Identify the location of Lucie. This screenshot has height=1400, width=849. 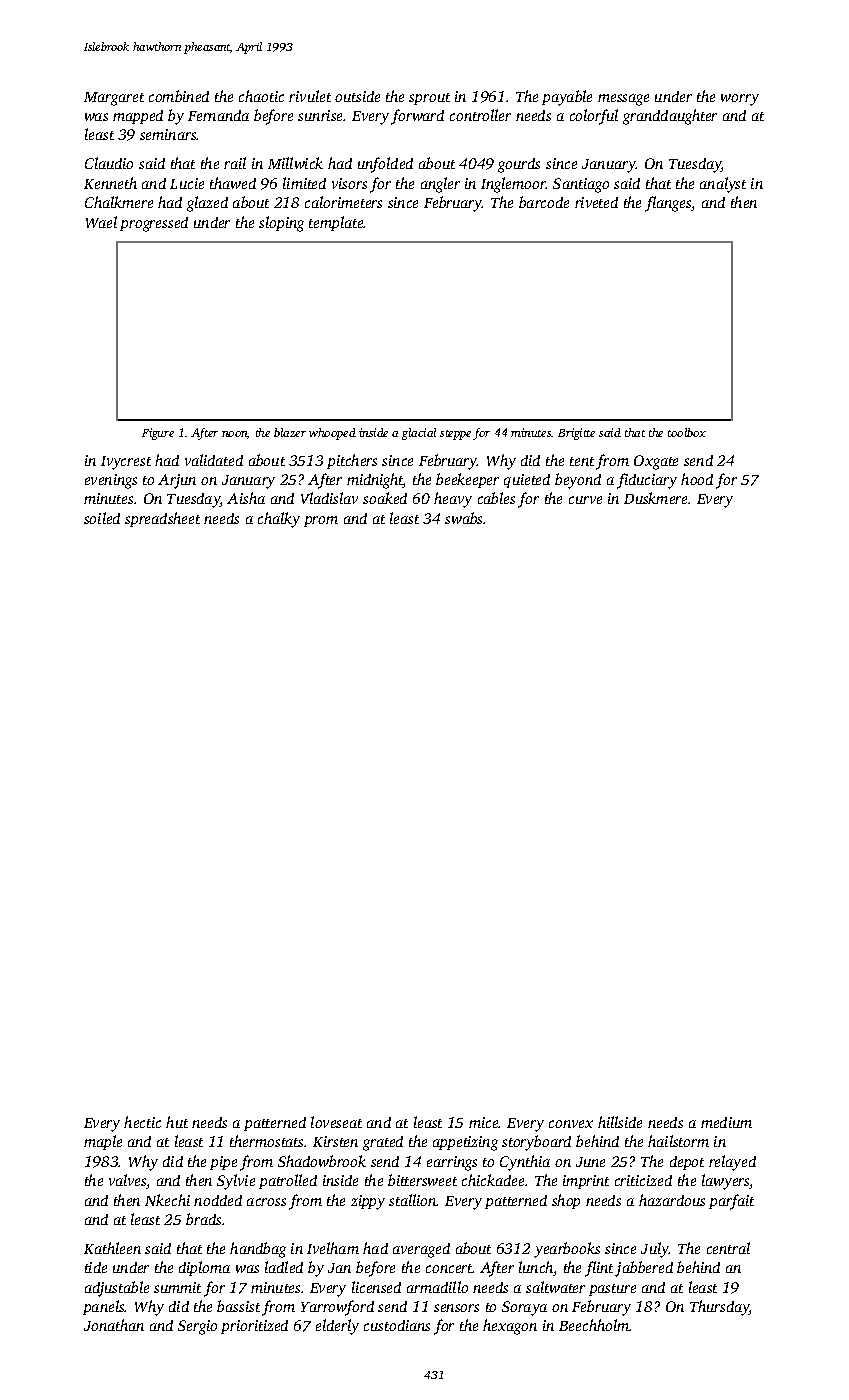
(187, 183).
